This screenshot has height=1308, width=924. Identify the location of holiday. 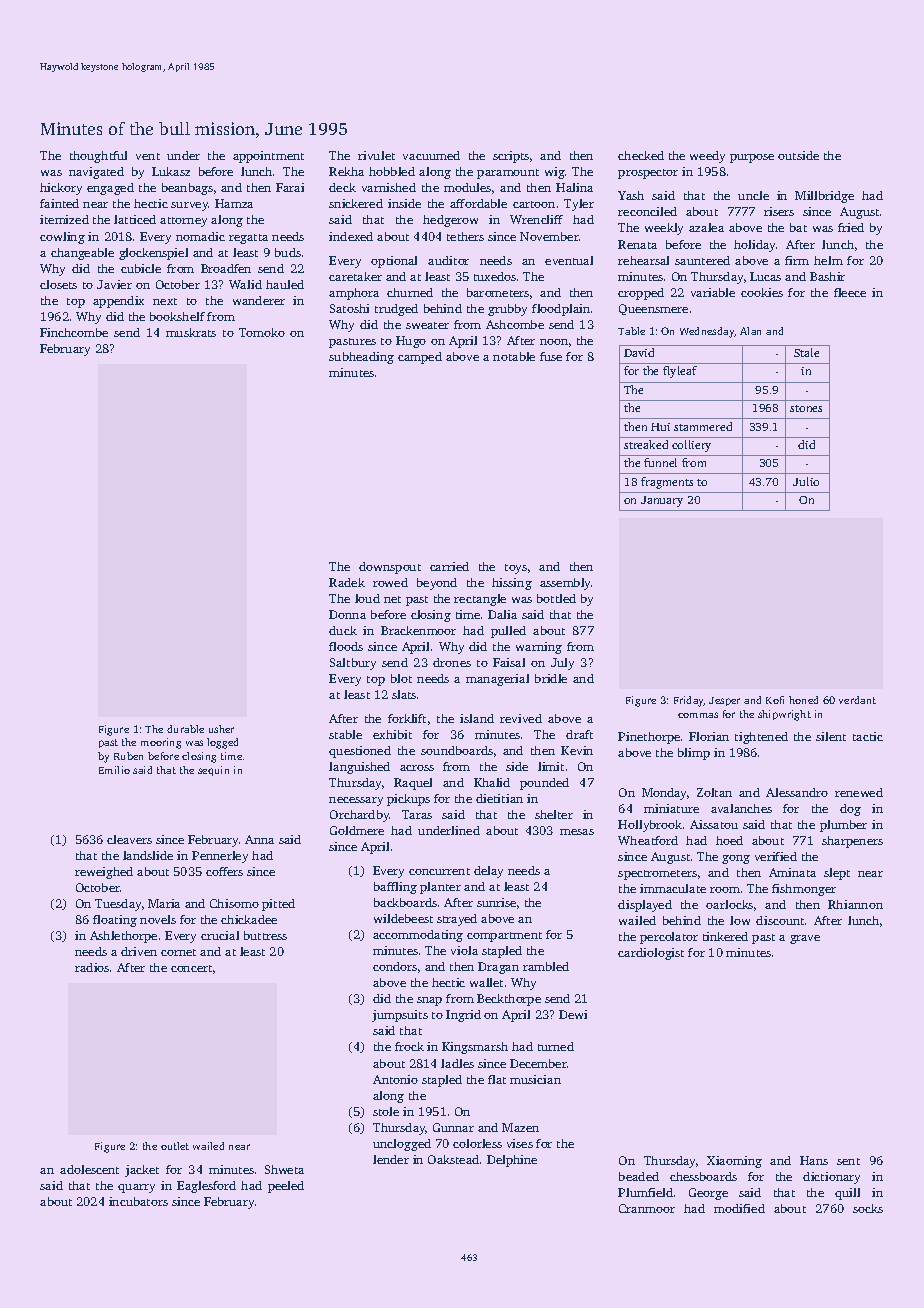
(754, 246).
